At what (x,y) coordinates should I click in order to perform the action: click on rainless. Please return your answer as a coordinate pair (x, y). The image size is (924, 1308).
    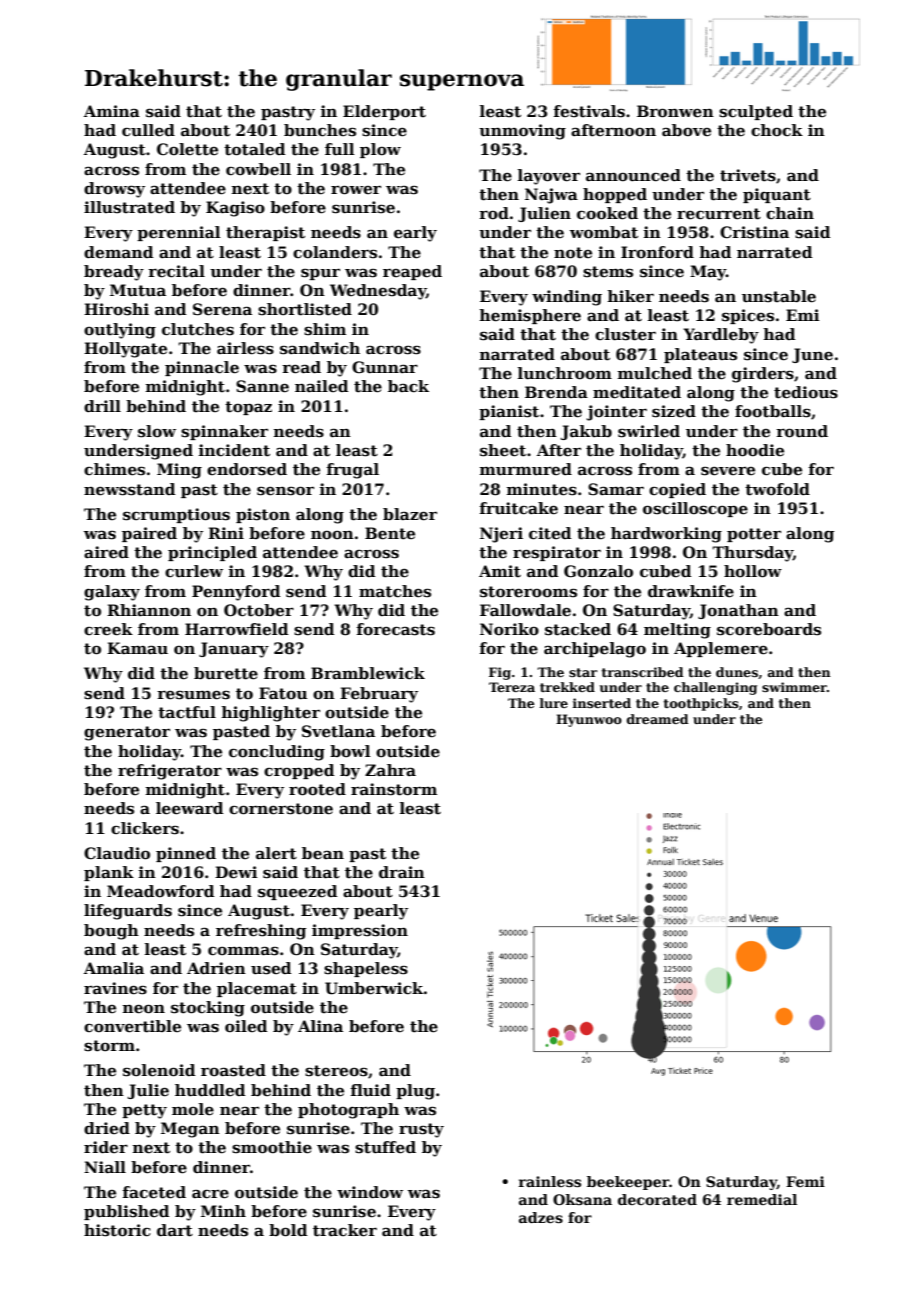
    Looking at the image, I should click on (550, 1181).
